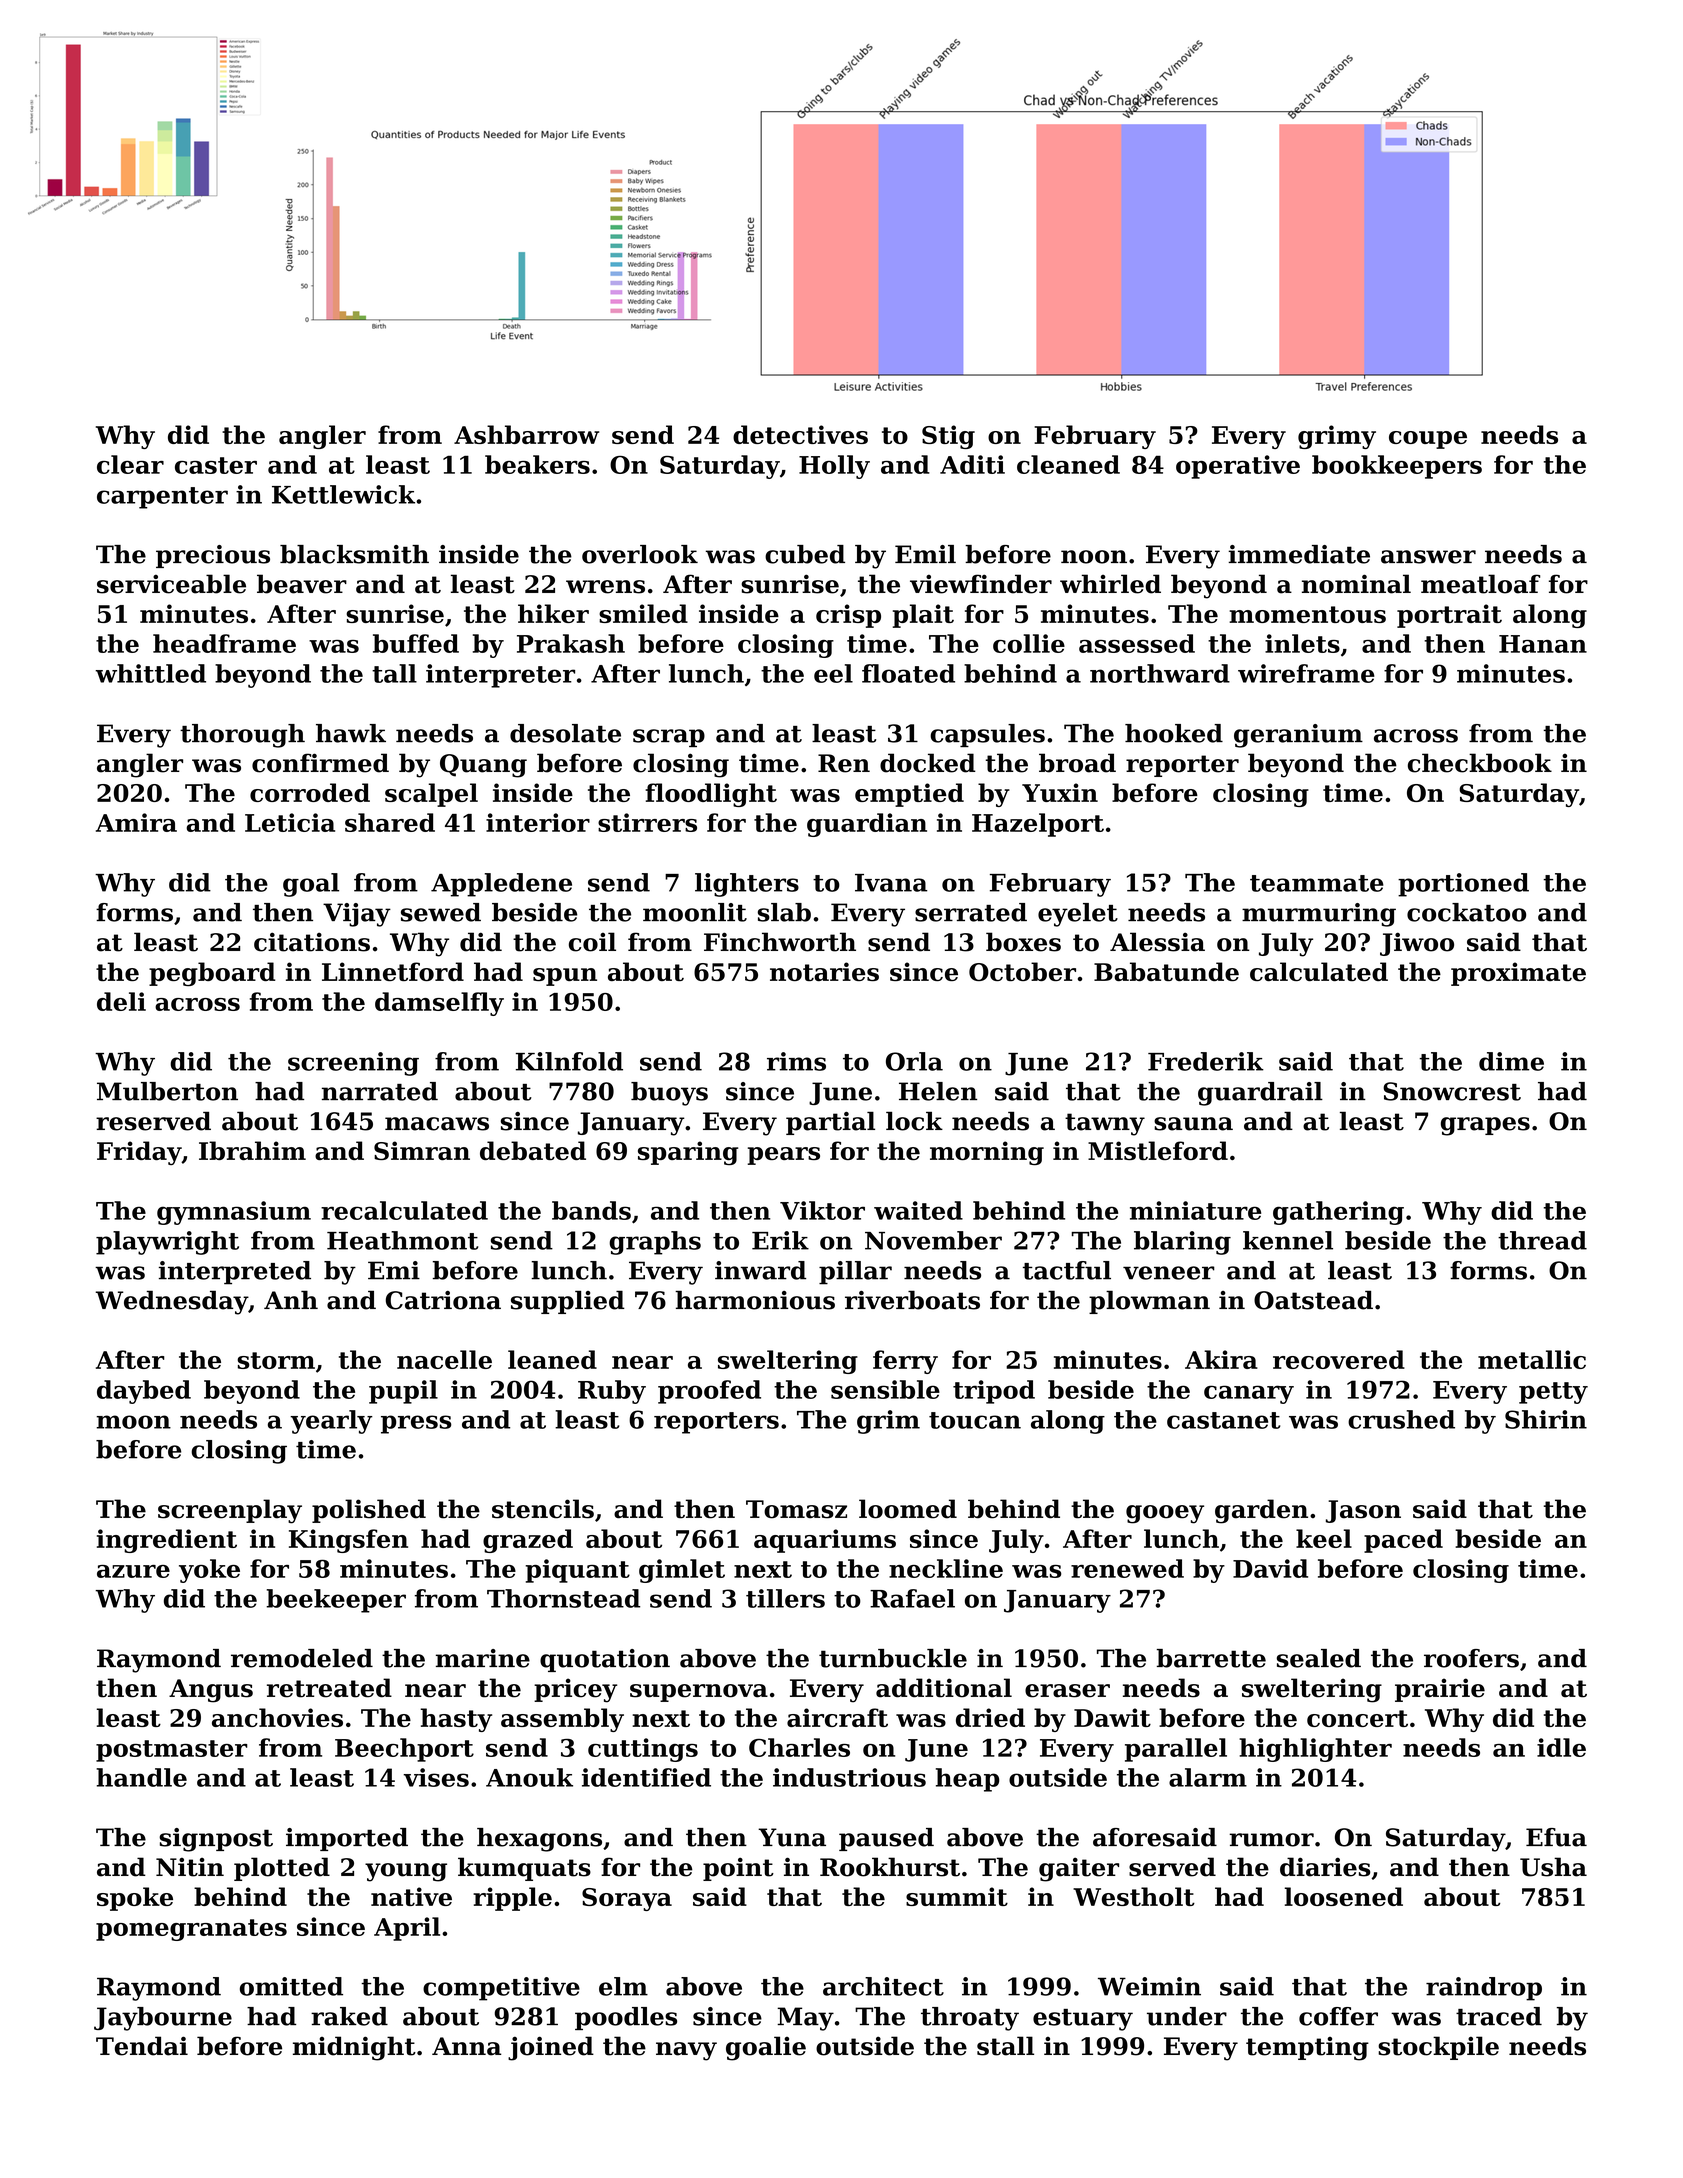 This screenshot has width=1683, height=2178. What do you see at coordinates (1208, 1777) in the screenshot?
I see `alarm` at bounding box center [1208, 1777].
